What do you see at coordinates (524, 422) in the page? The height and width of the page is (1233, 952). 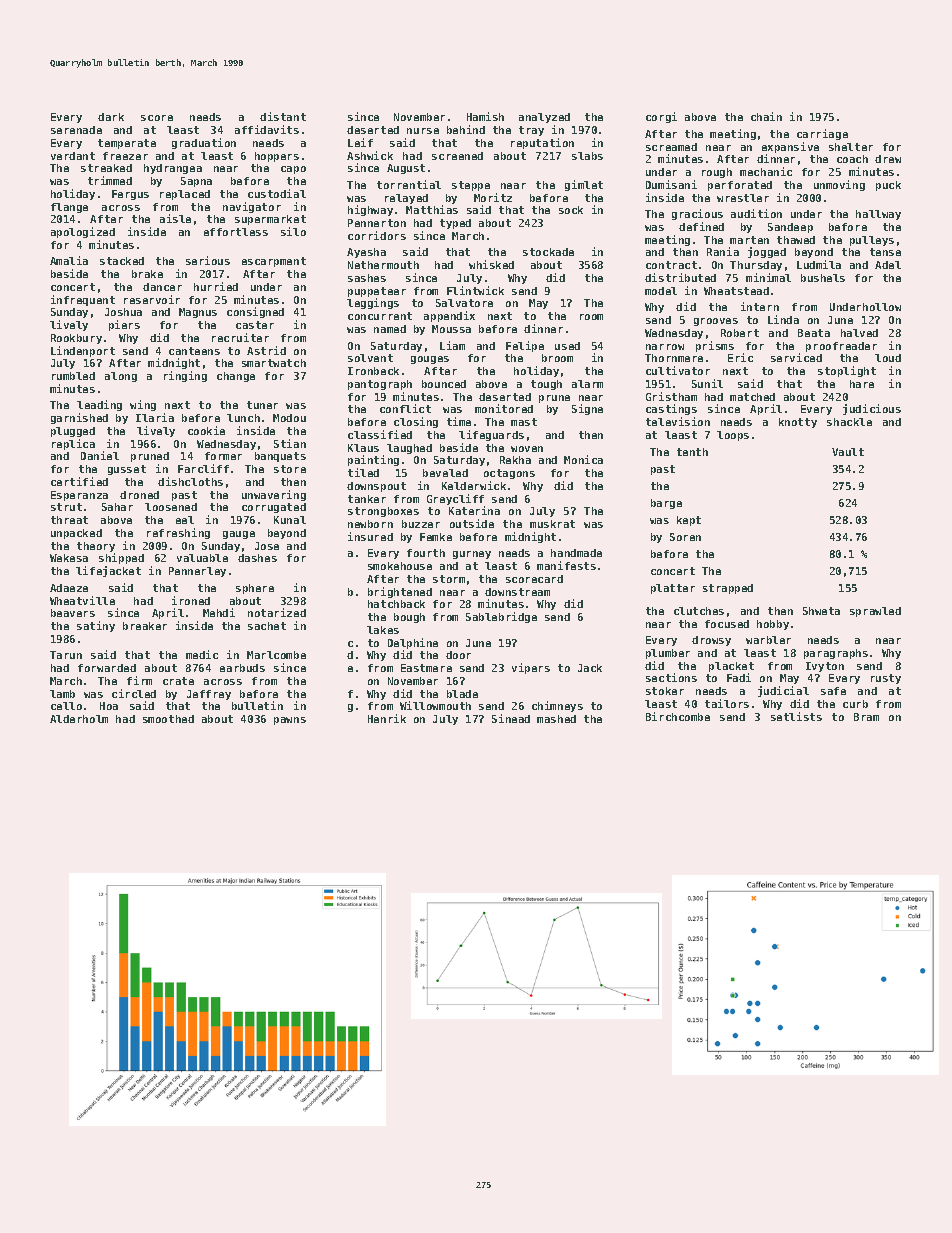 I see `mast` at bounding box center [524, 422].
